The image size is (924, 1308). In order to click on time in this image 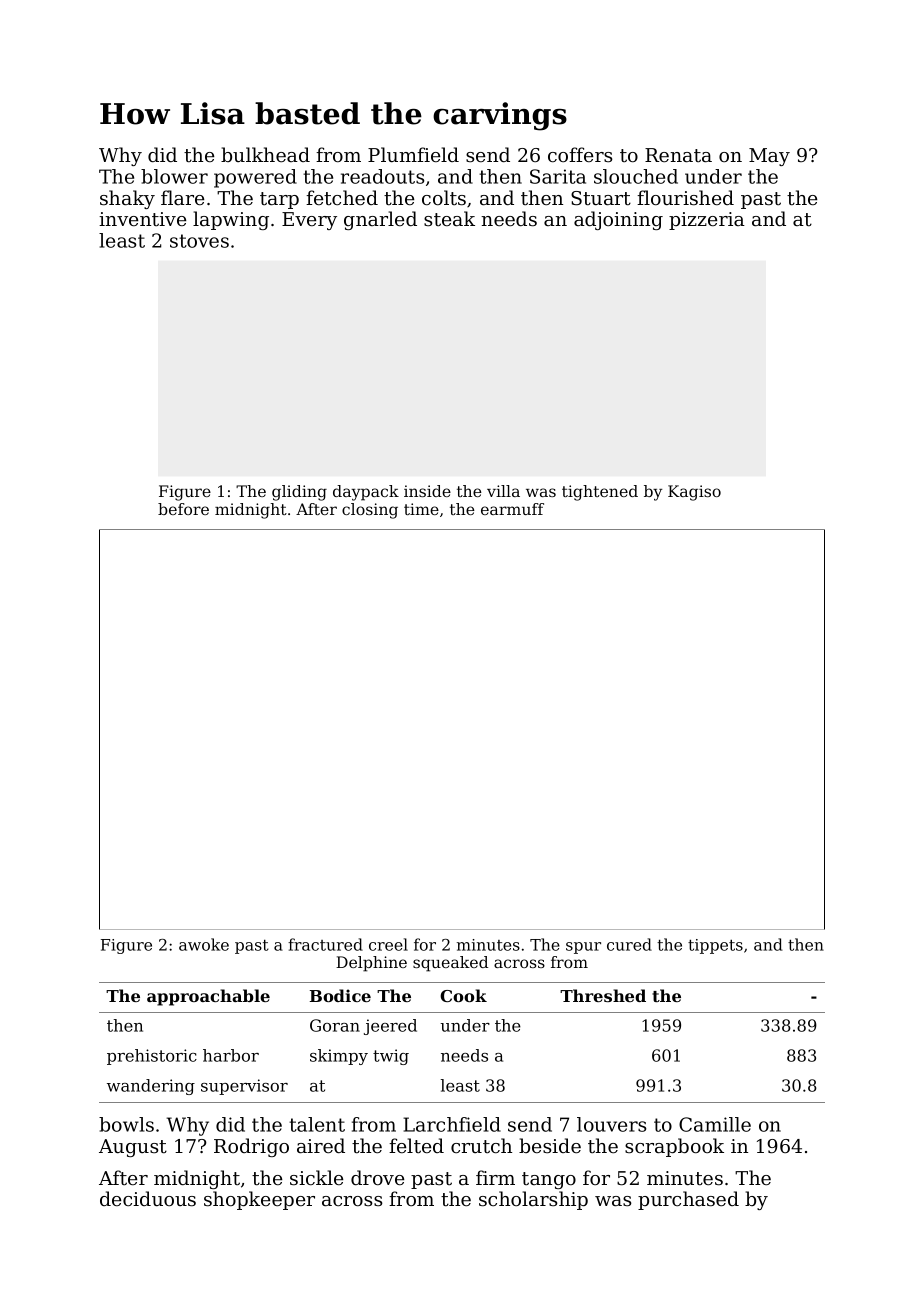, I will do `click(421, 509)`.
